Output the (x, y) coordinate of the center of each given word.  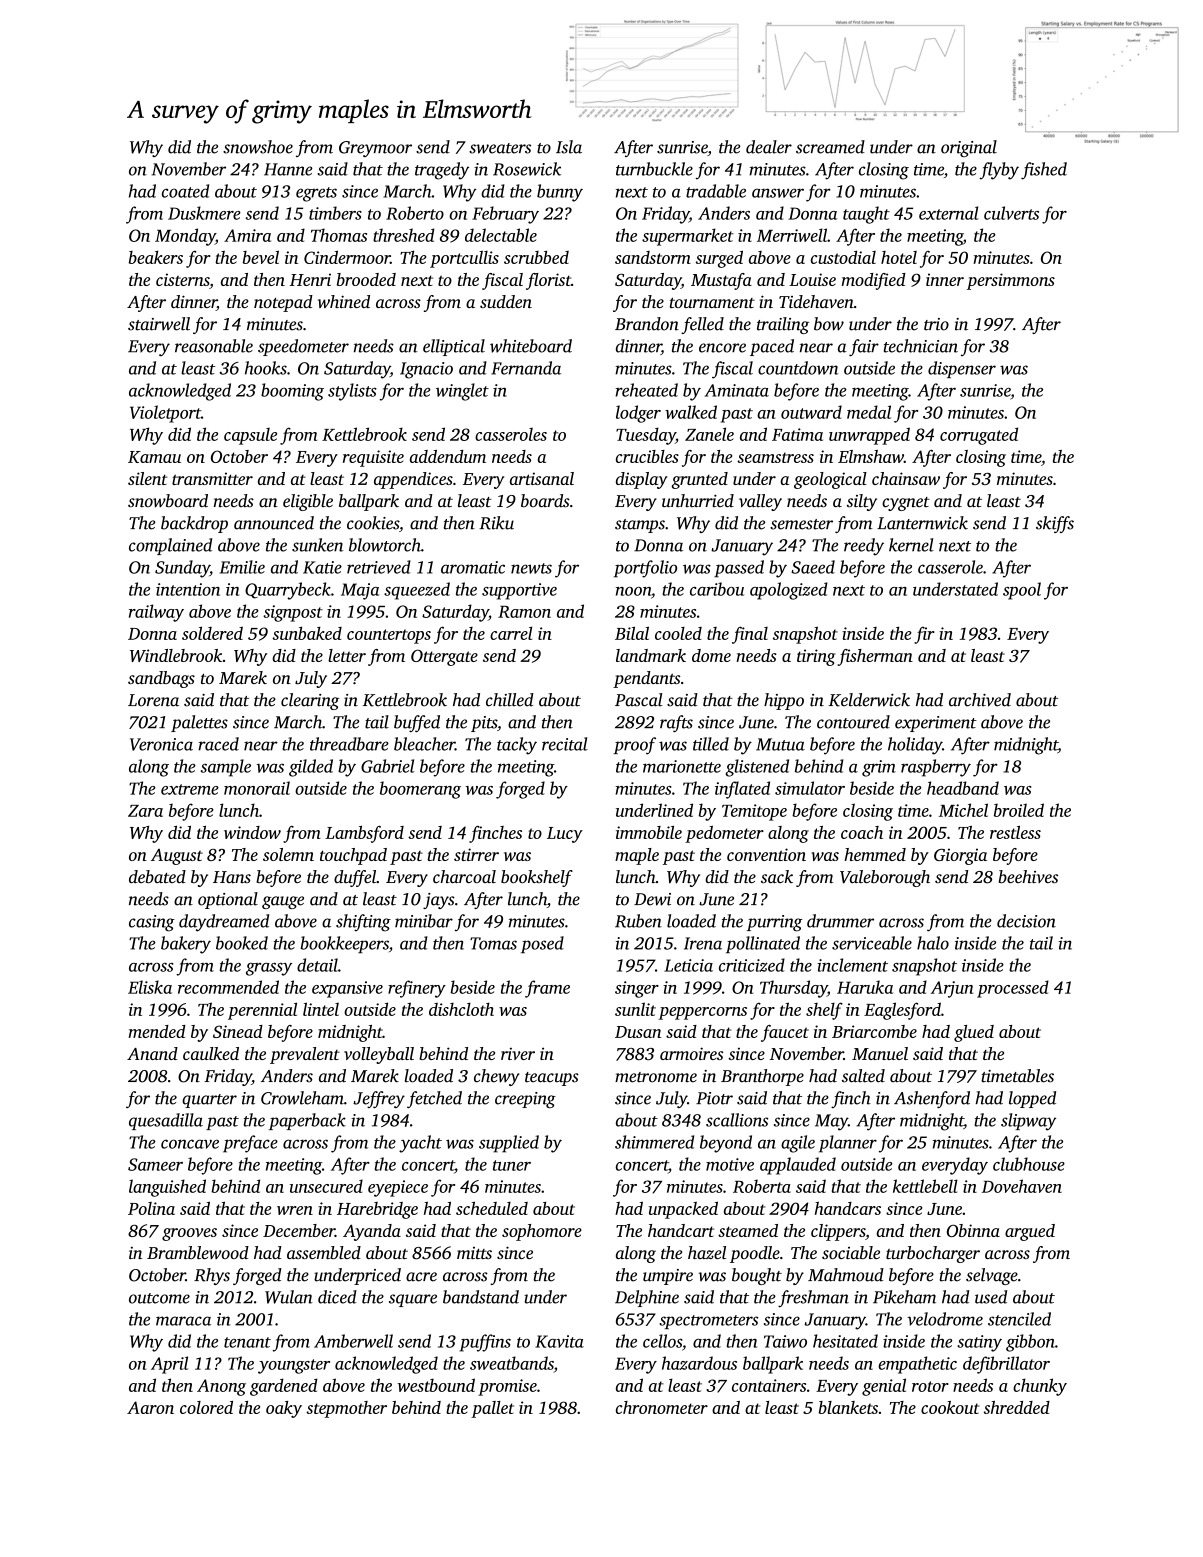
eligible (308, 502)
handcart (681, 1230)
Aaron (150, 1407)
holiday (915, 746)
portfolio (645, 569)
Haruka (865, 987)
